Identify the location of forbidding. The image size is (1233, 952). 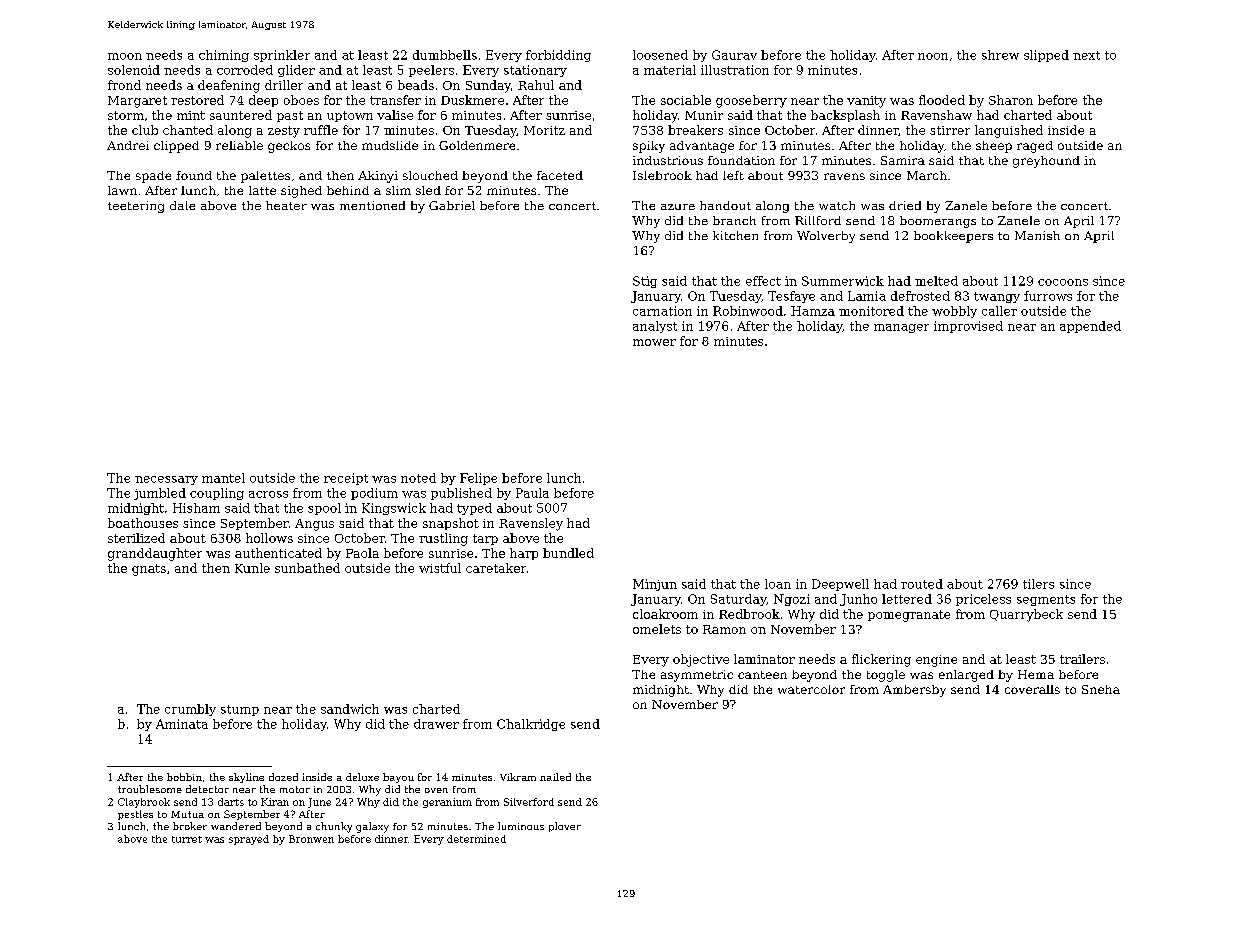
(558, 56).
